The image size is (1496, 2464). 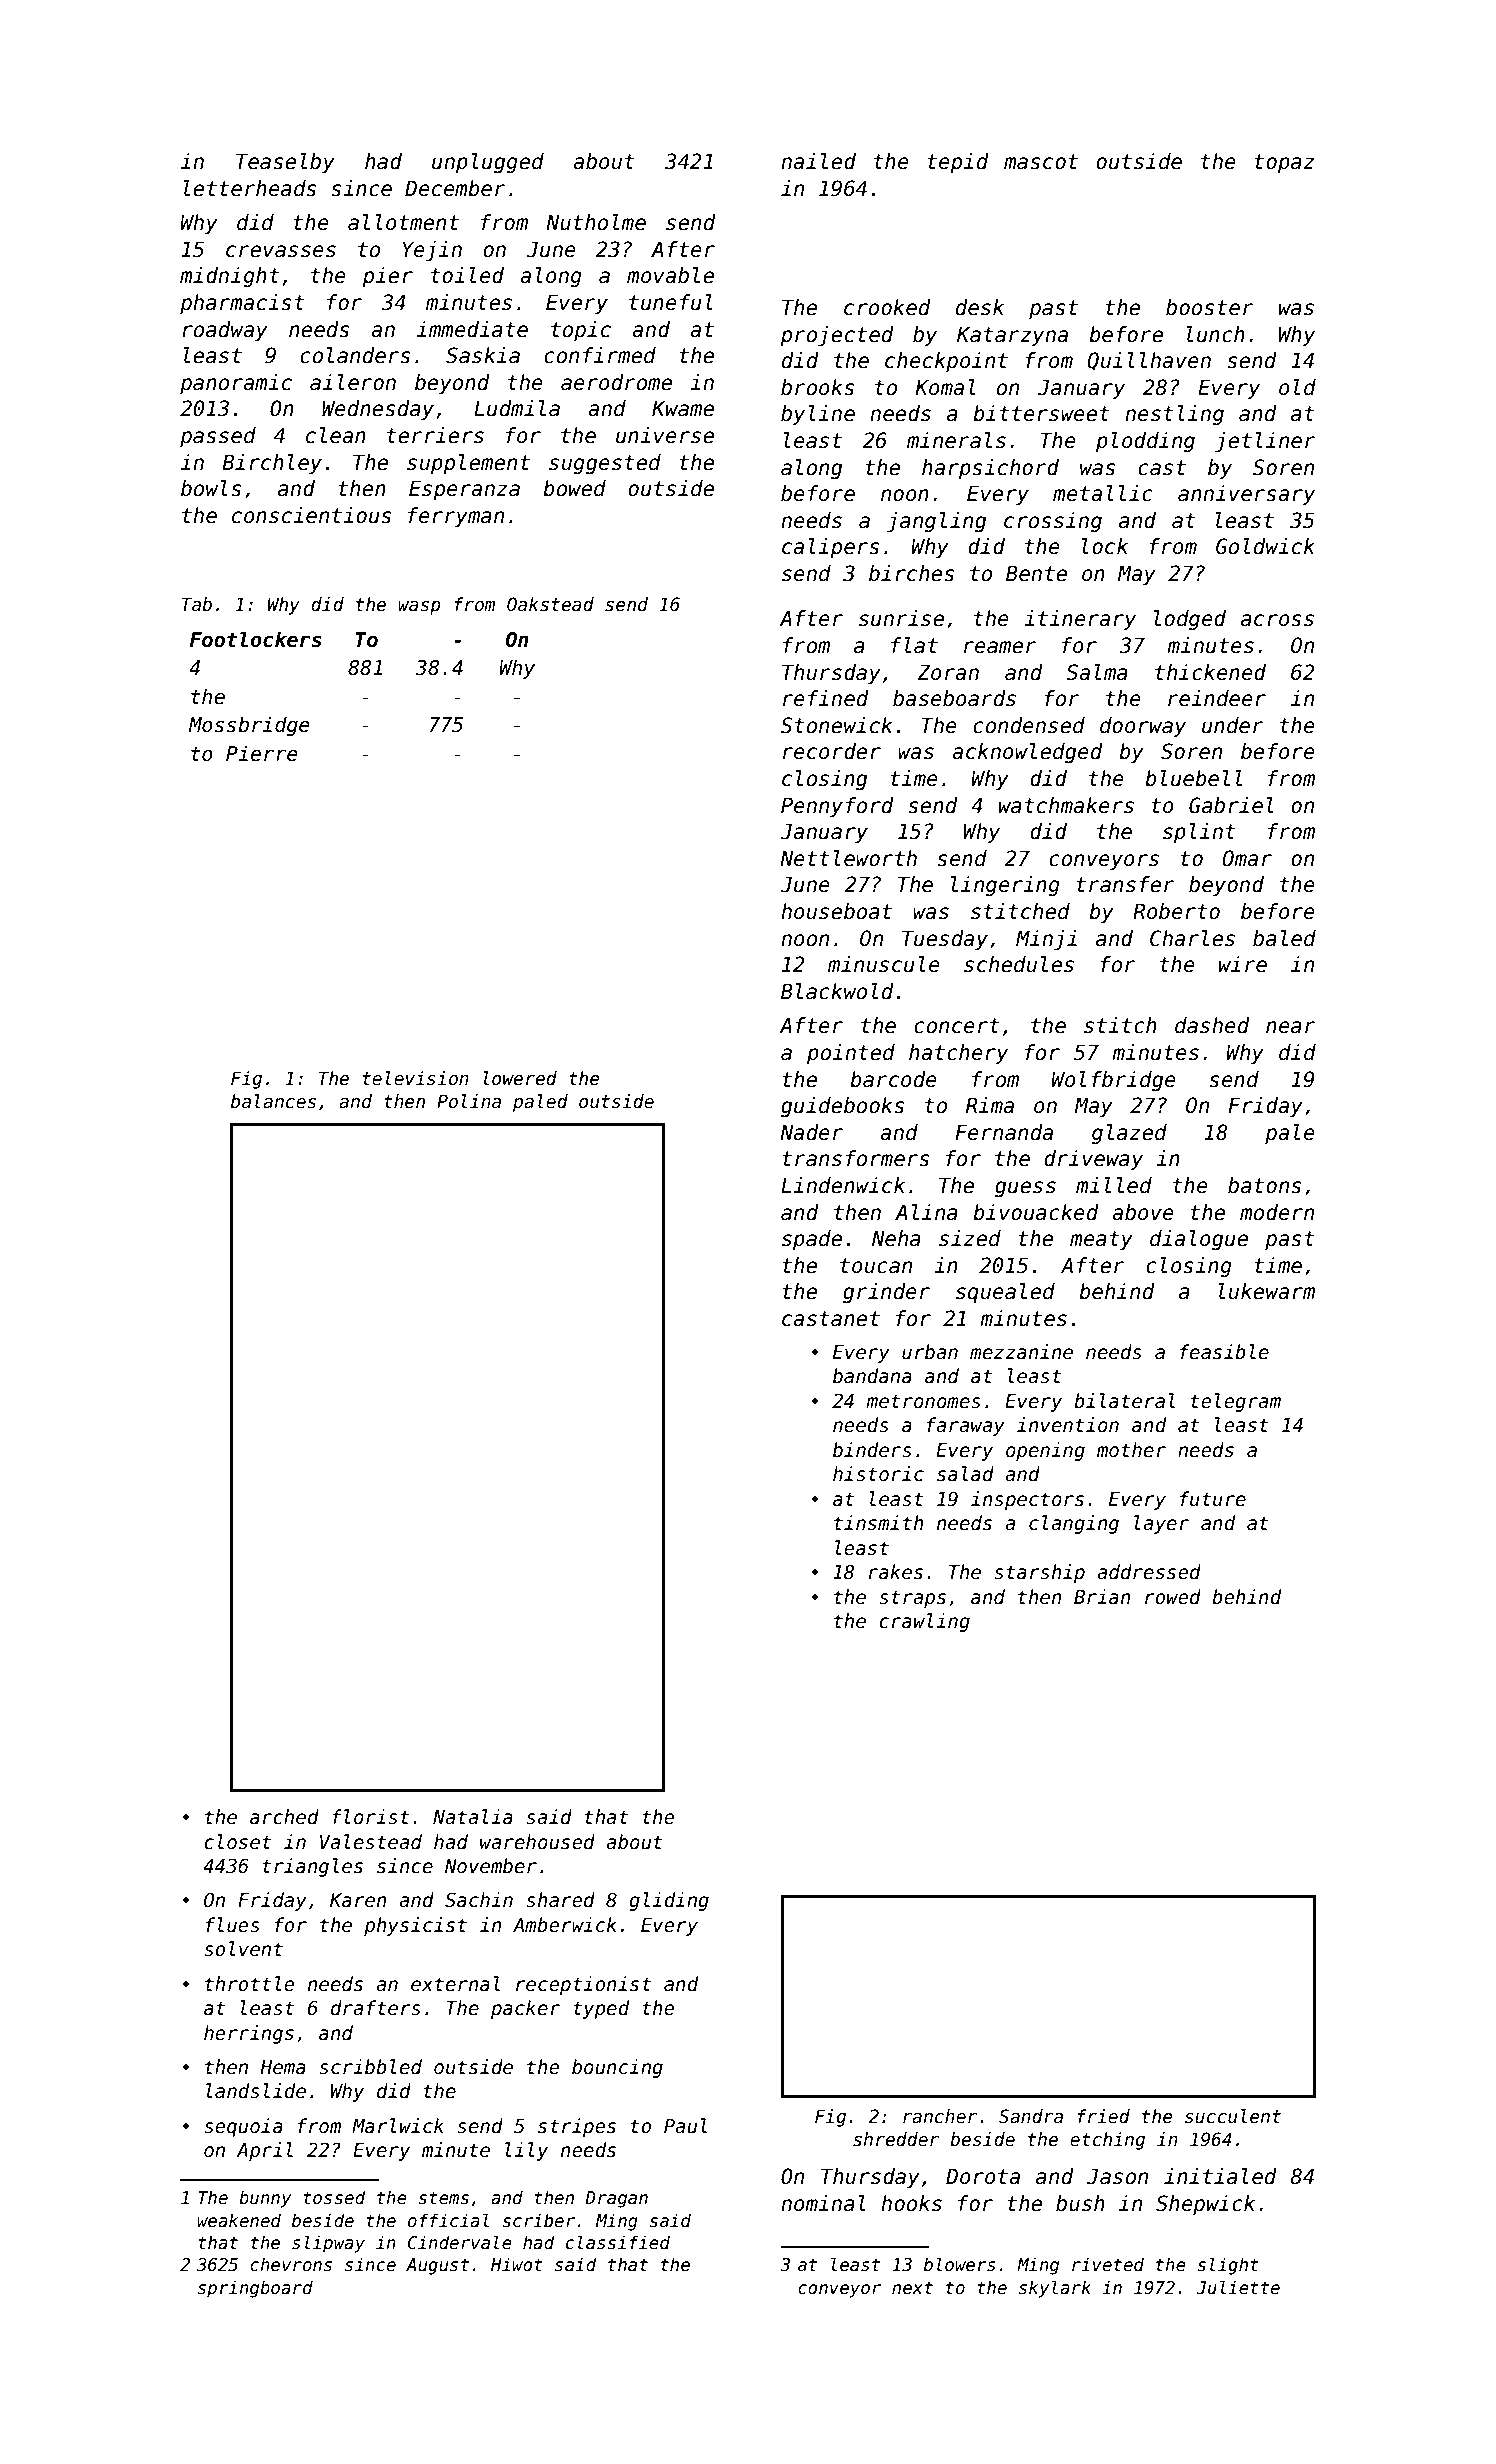 What do you see at coordinates (284, 1817) in the document?
I see `arched` at bounding box center [284, 1817].
